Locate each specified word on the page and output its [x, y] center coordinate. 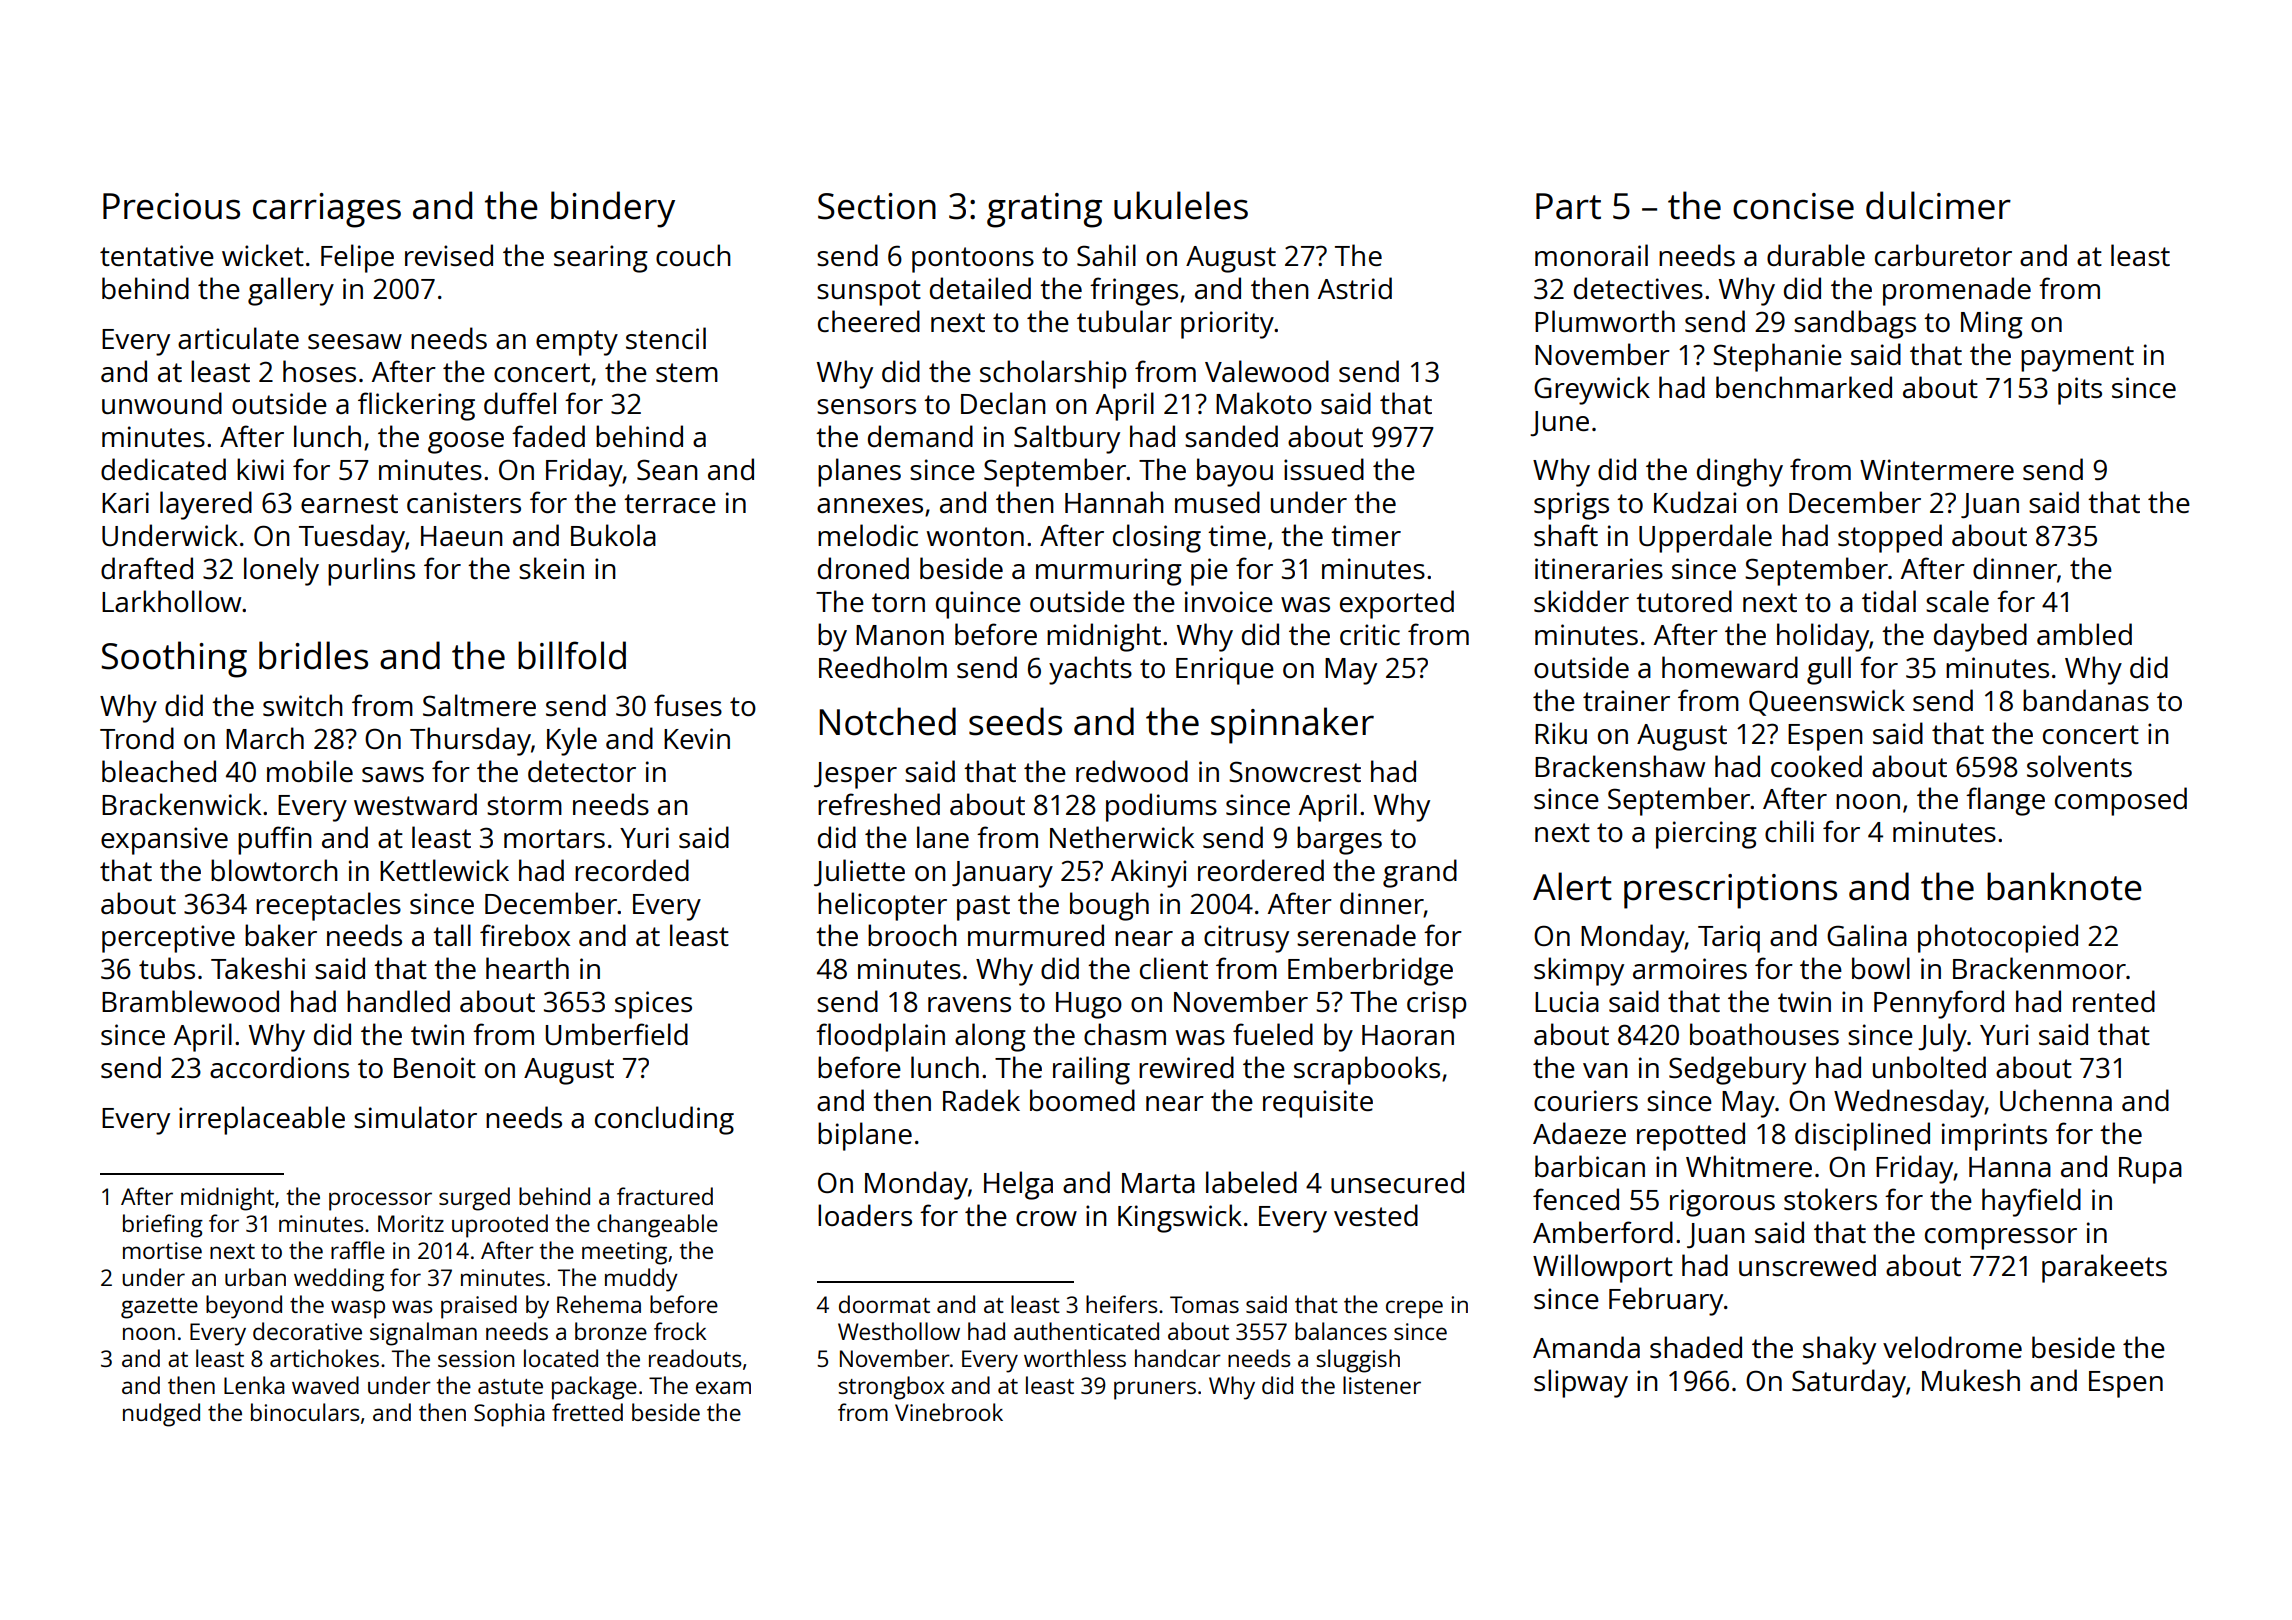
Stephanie [1777, 357]
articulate [238, 338]
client [1174, 968]
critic [1370, 634]
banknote [2064, 886]
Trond [137, 738]
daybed [1980, 637]
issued [1324, 469]
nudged [161, 1415]
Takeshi [258, 968]
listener [1382, 1385]
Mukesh [1971, 1380]
